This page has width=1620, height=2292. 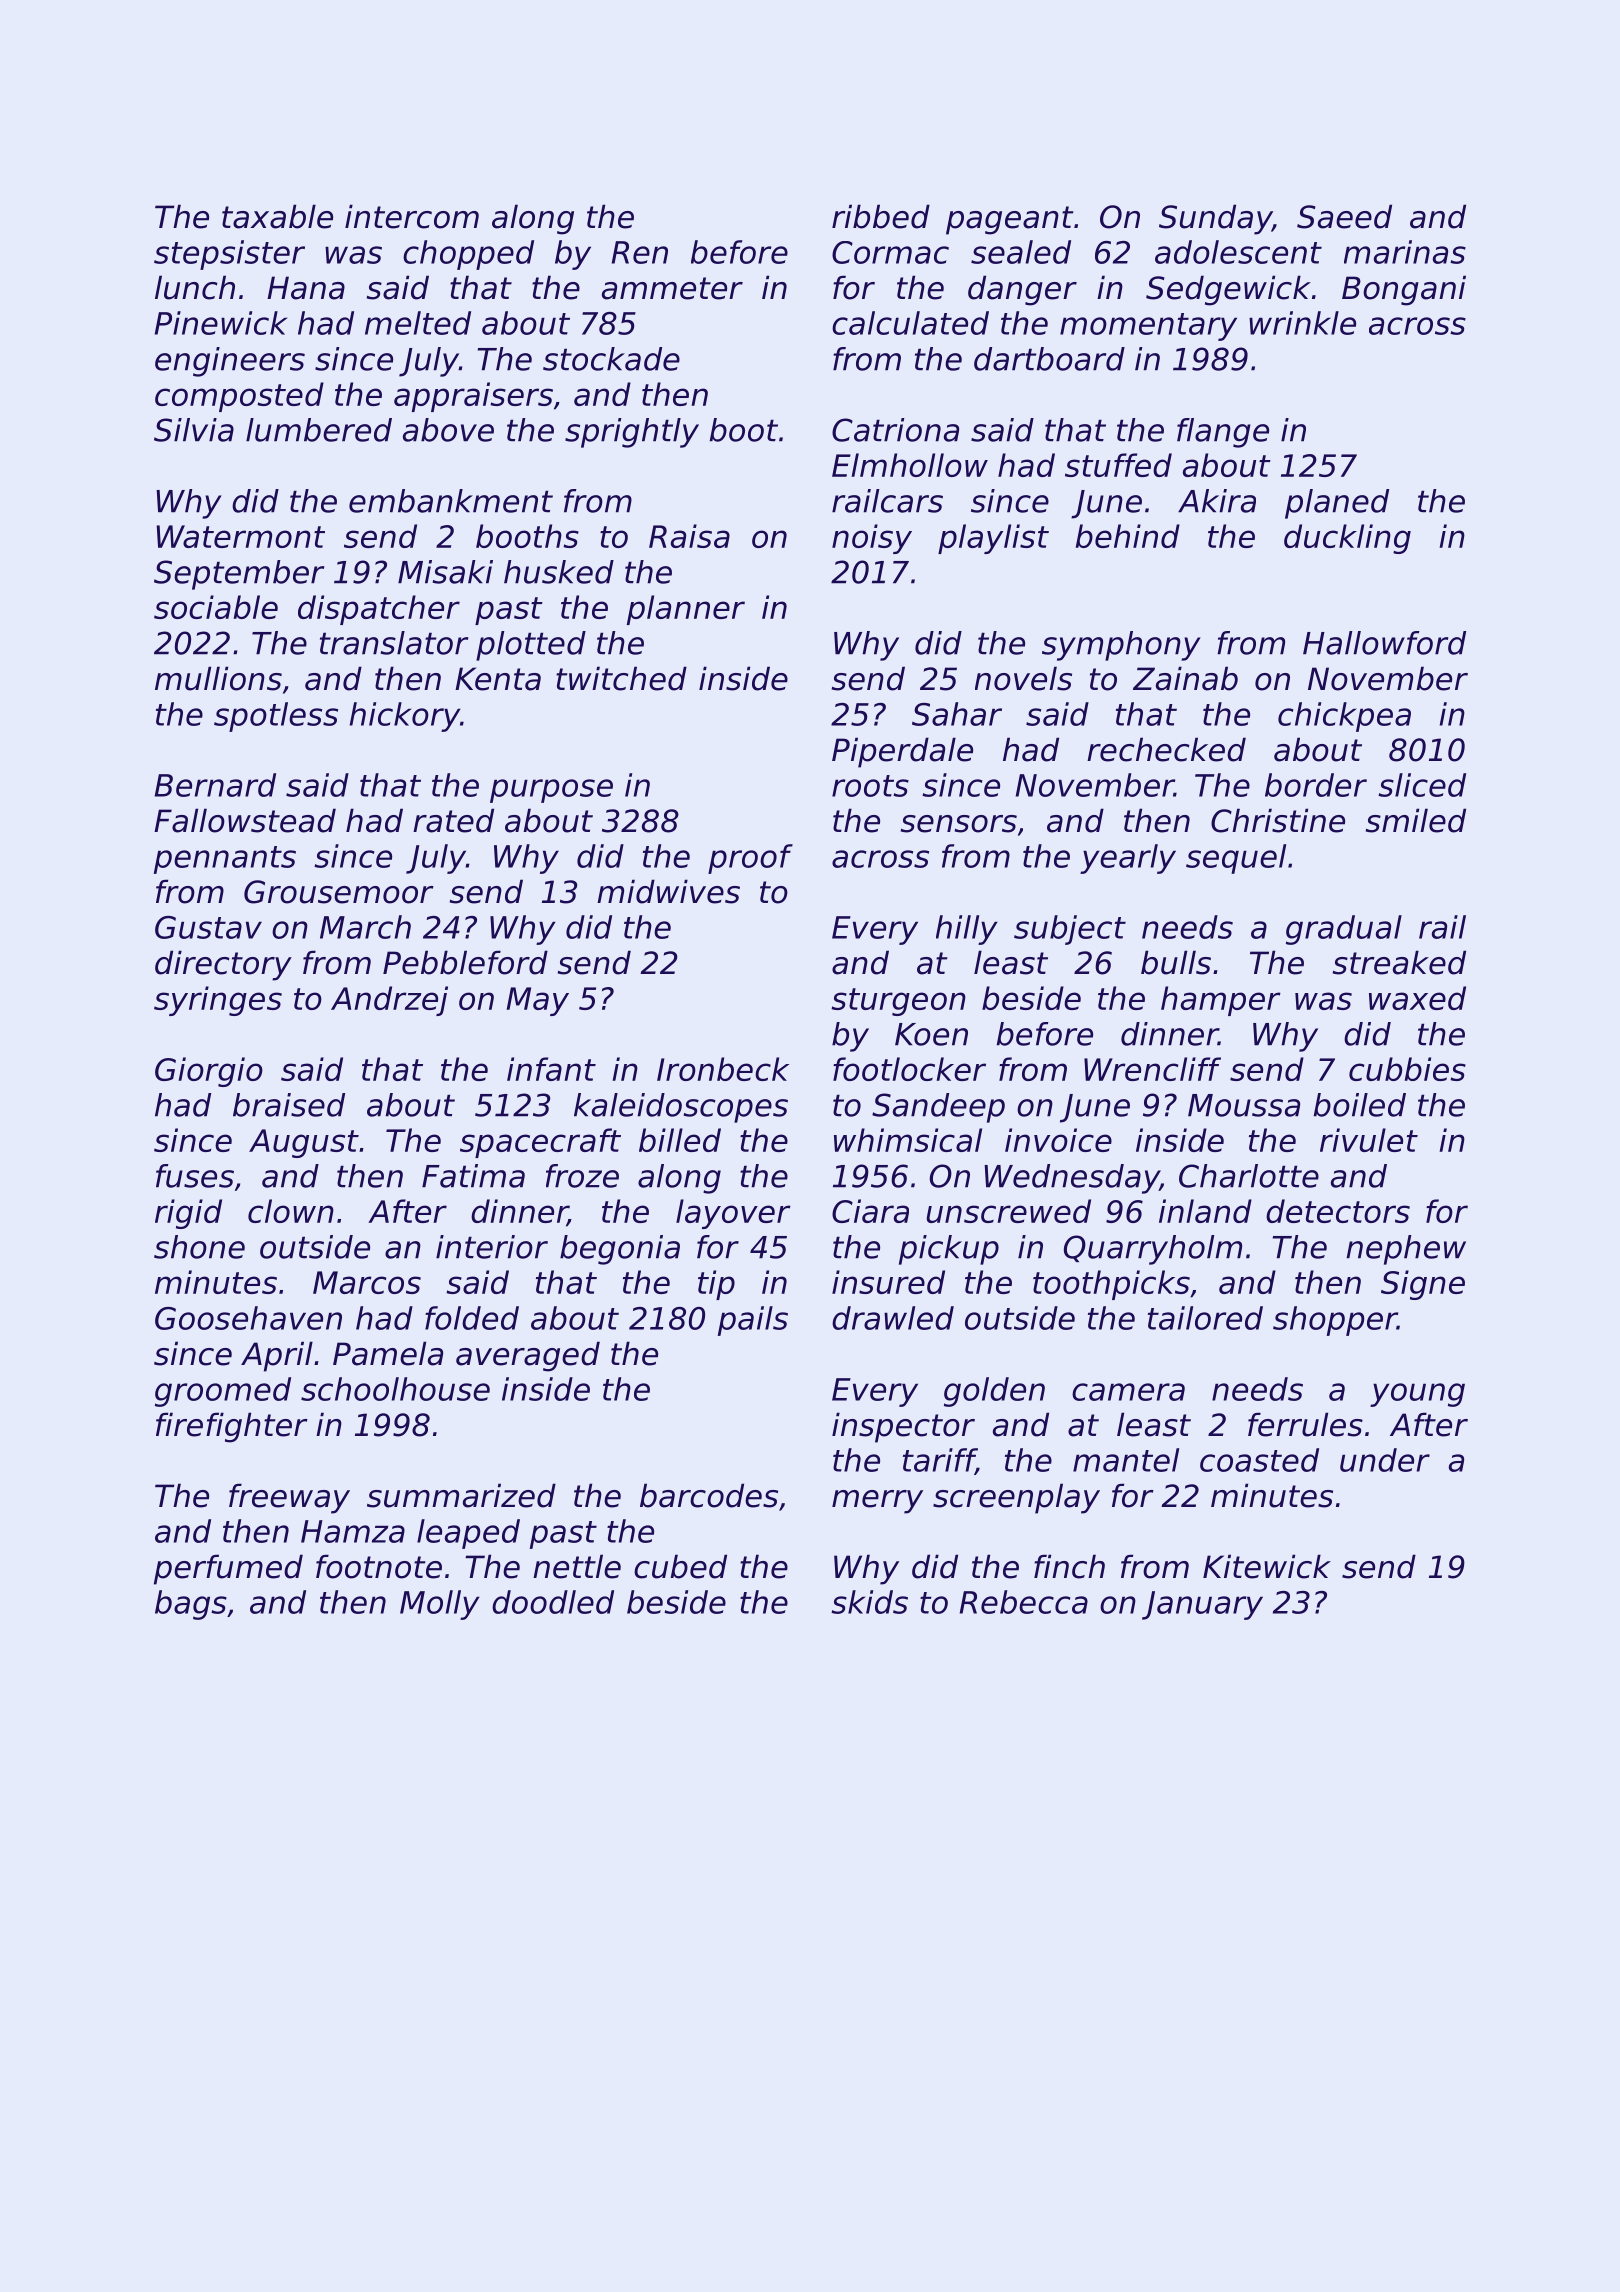 I want to click on taxable, so click(x=277, y=216).
